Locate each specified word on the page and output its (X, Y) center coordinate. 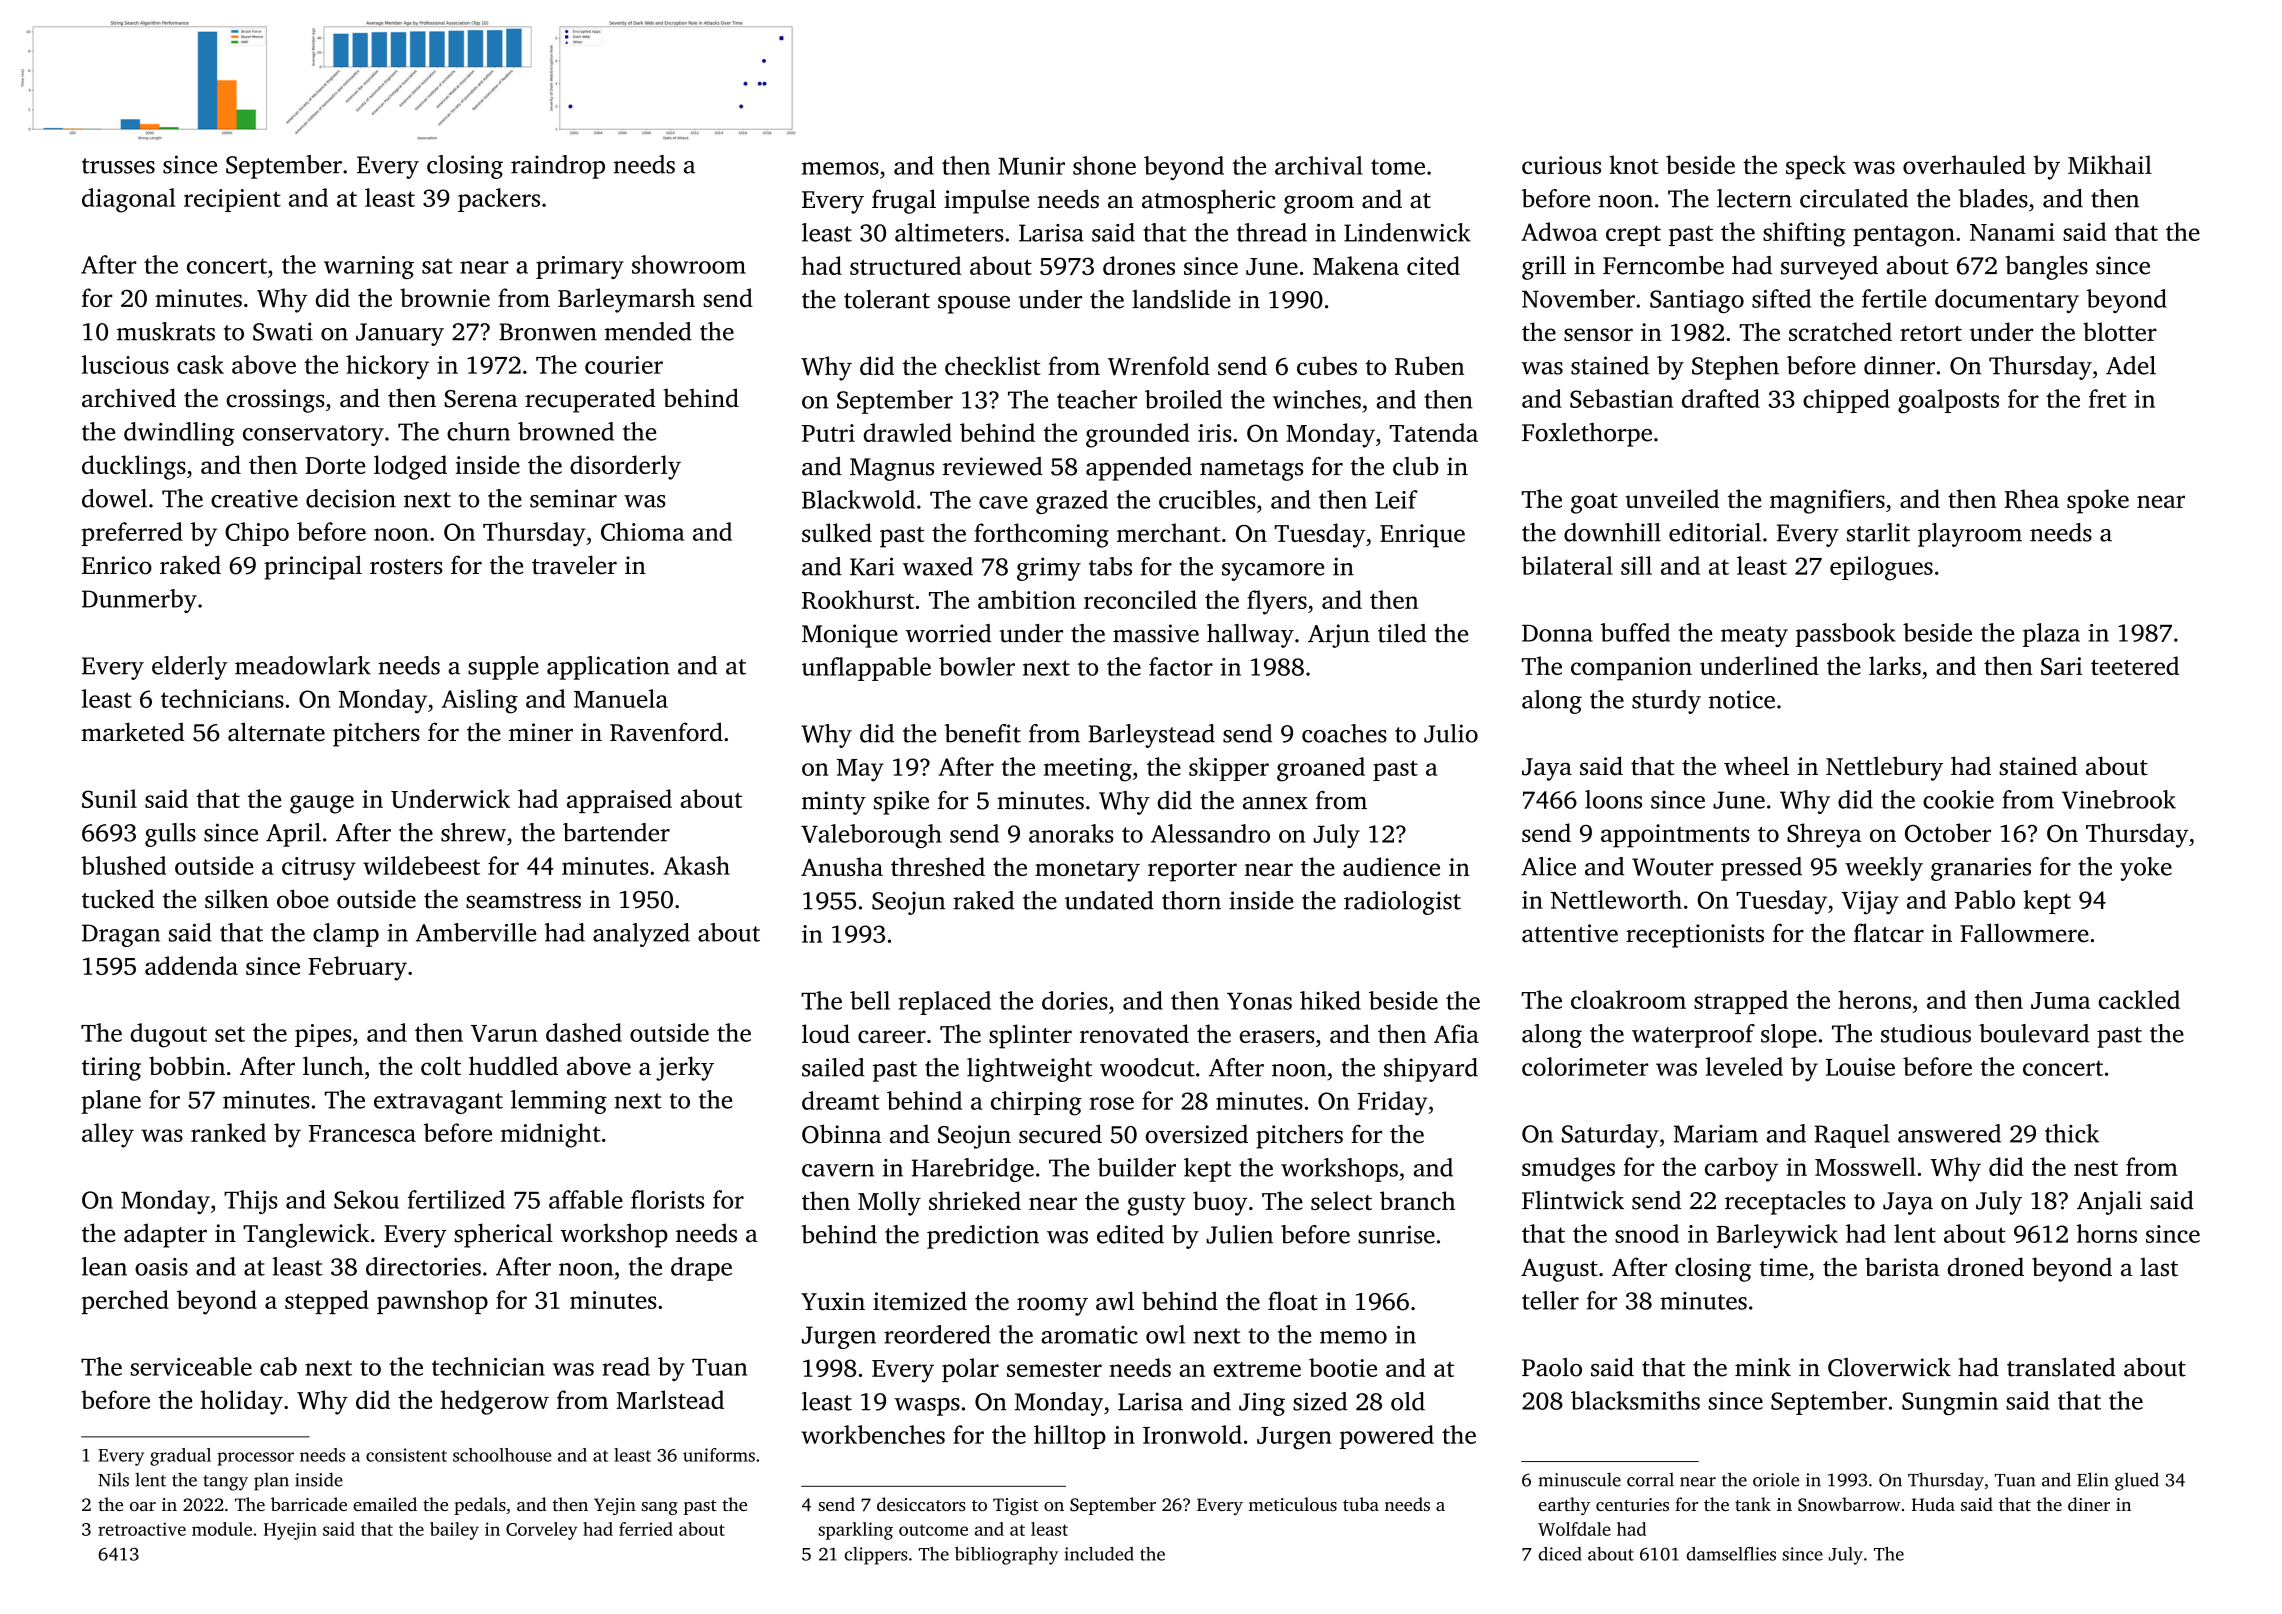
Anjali (2109, 1203)
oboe (303, 899)
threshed (938, 866)
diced (1560, 1554)
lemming (559, 1102)
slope (1789, 1036)
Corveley (541, 1531)
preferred (132, 534)
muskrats (166, 331)
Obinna (842, 1134)
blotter (2120, 331)
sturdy (1666, 702)
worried (948, 633)
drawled (908, 432)
